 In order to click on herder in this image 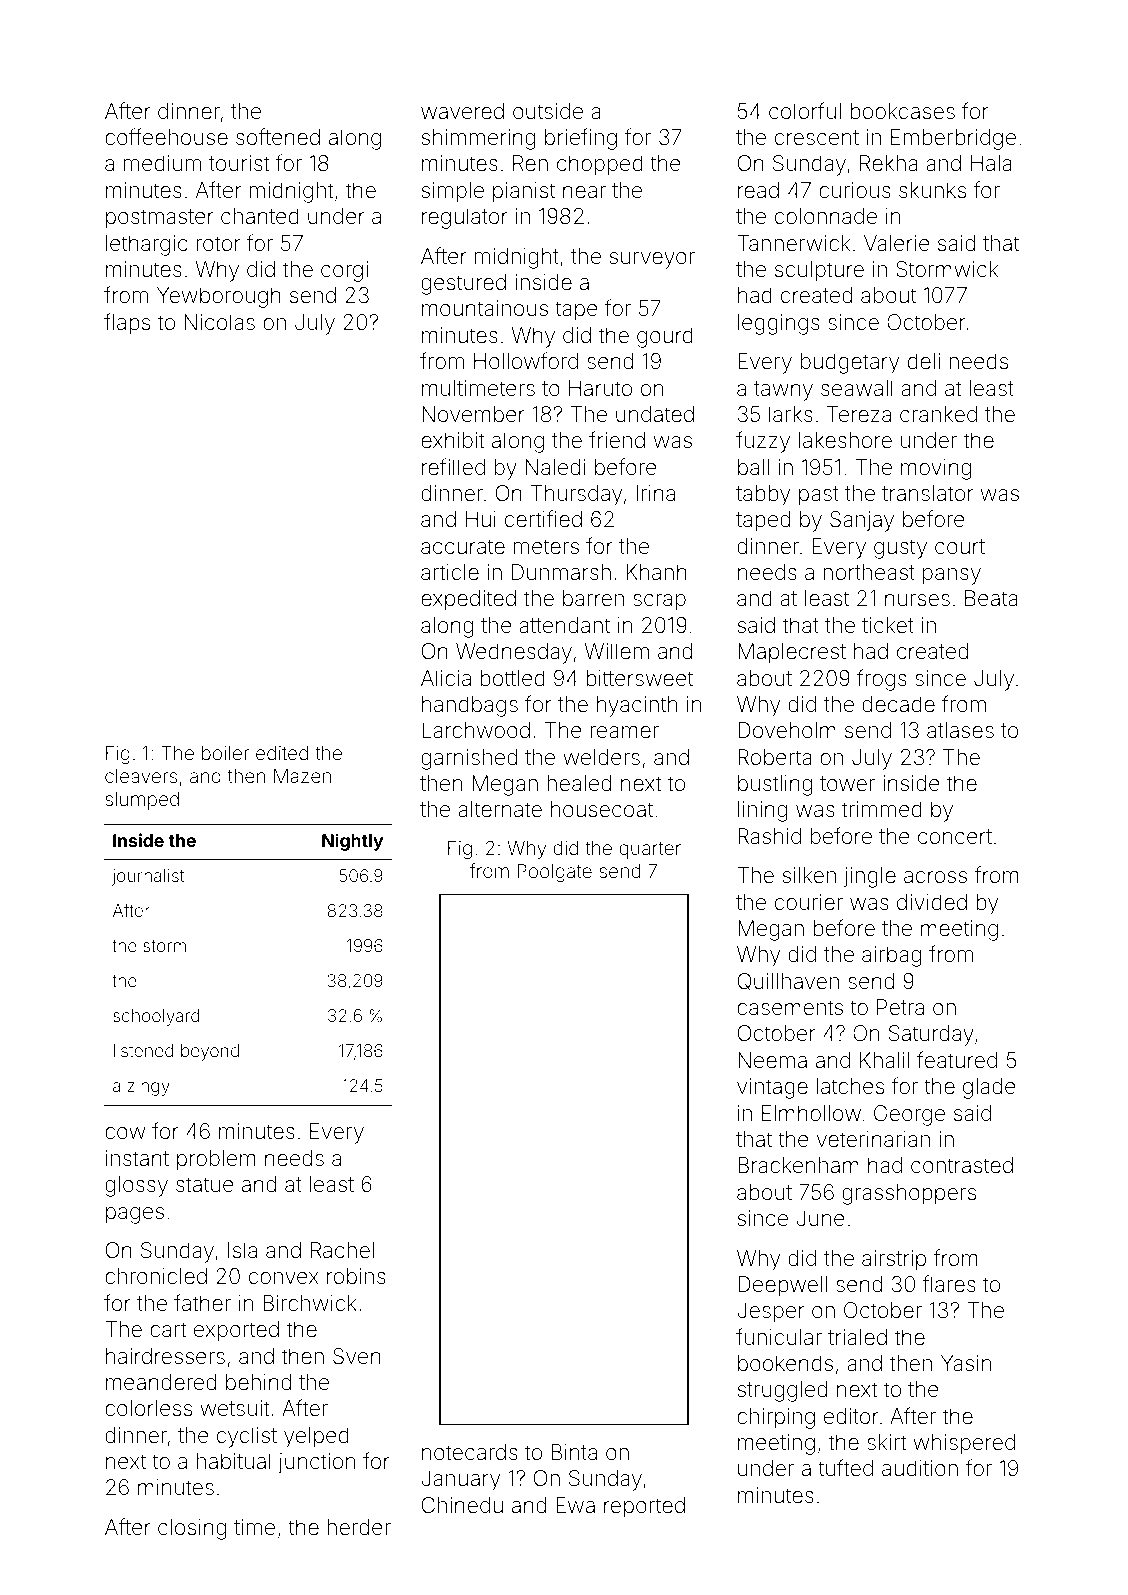, I will do `click(359, 1527)`.
